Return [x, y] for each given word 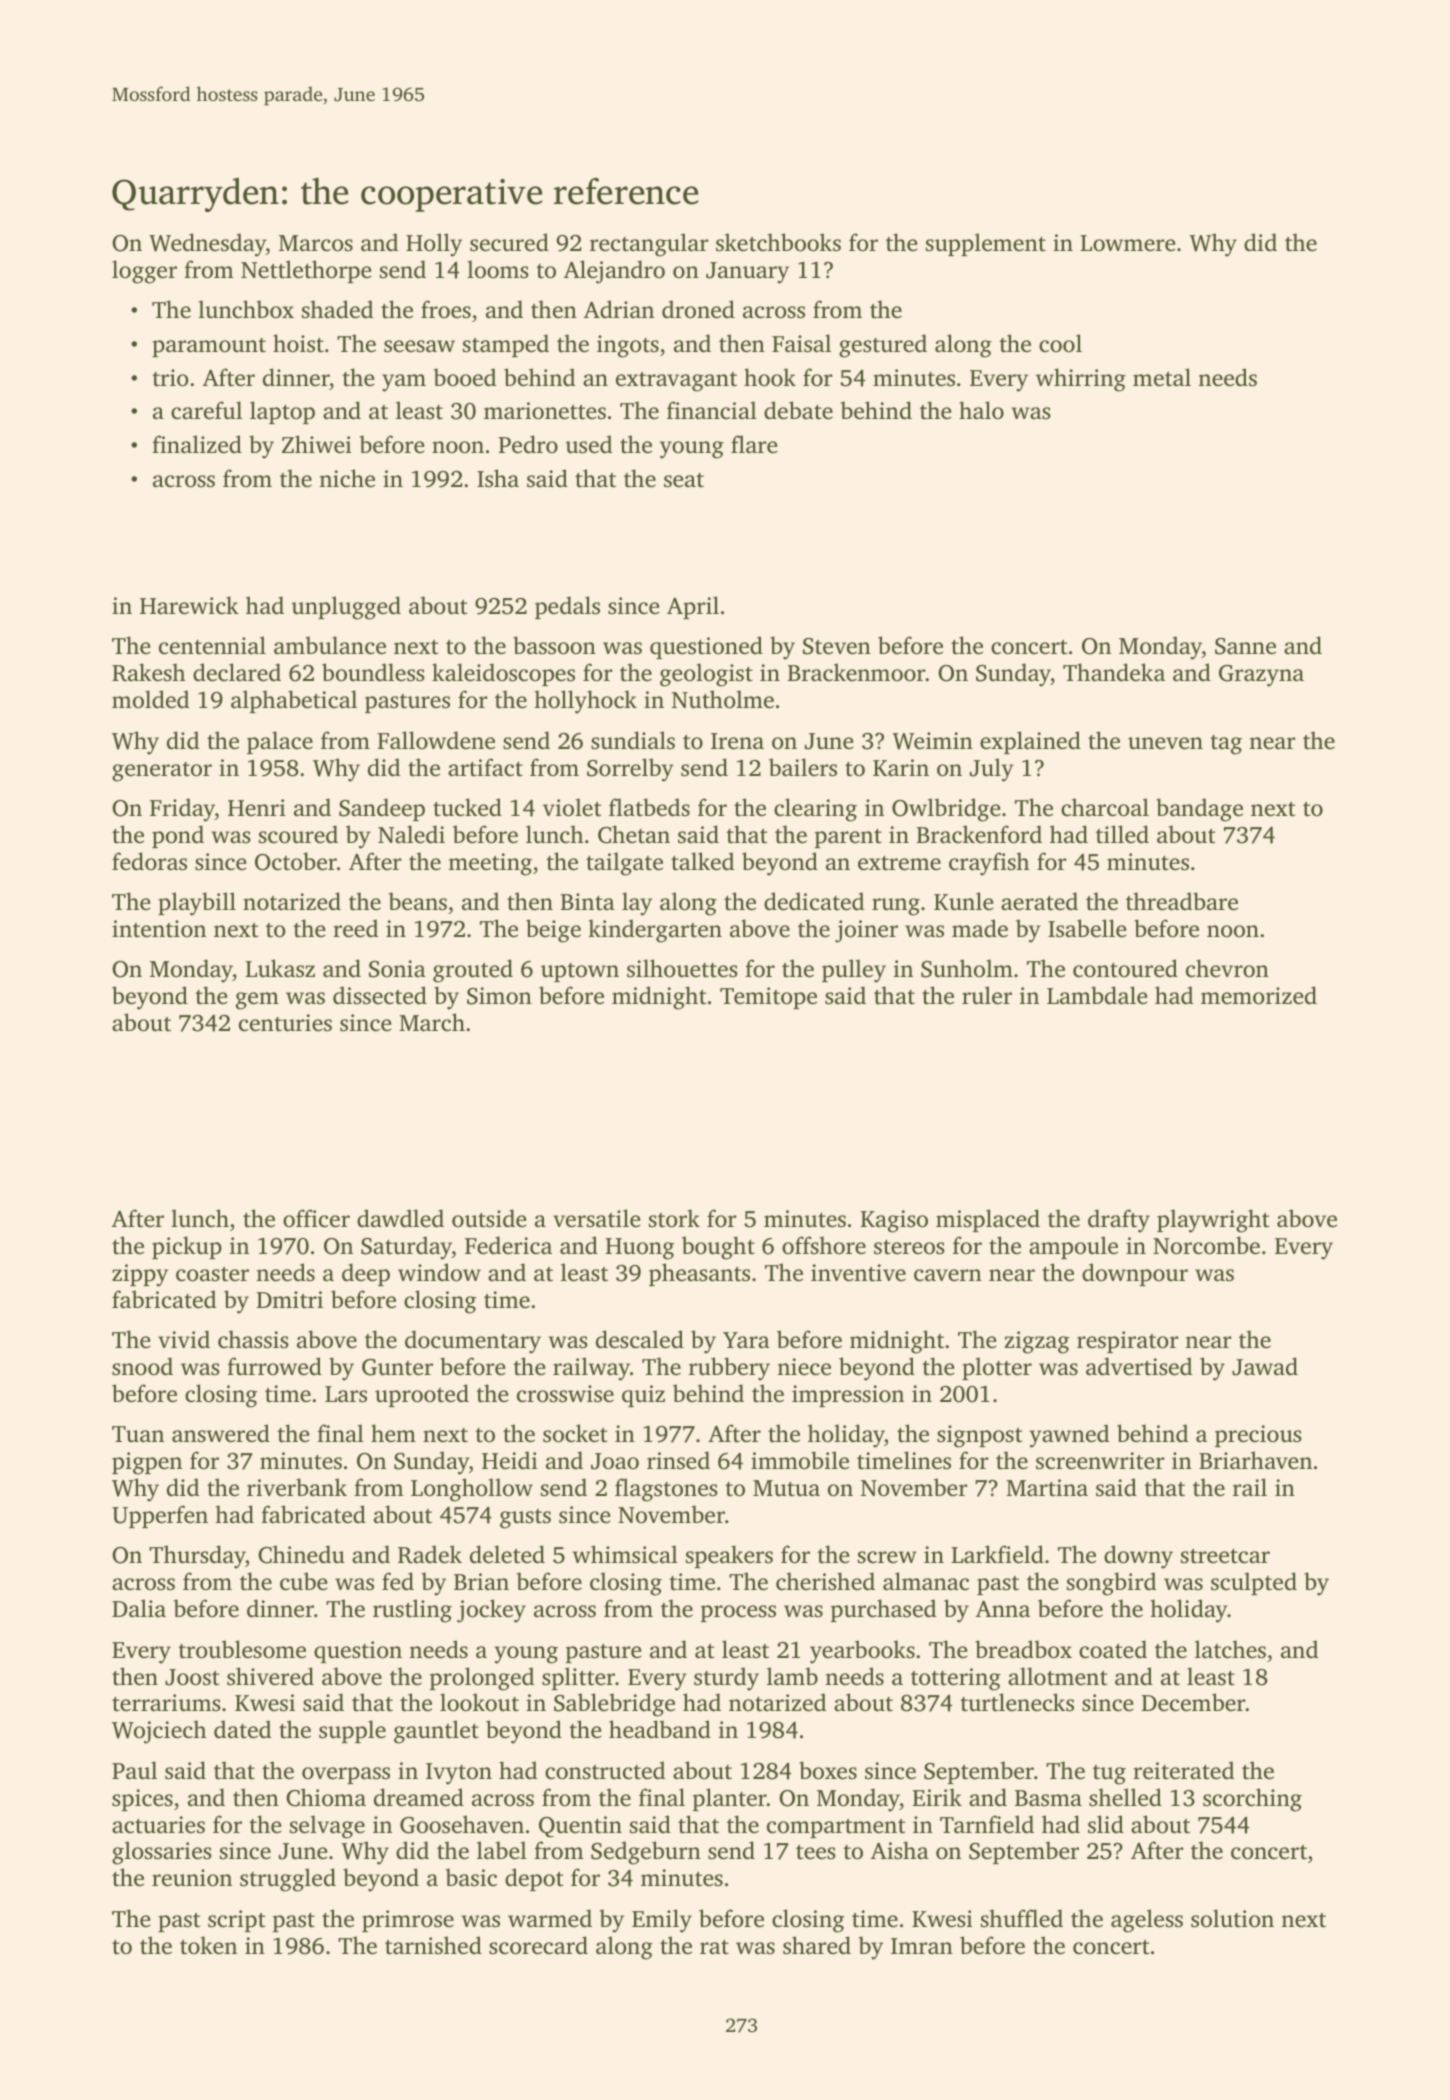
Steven [837, 646]
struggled [288, 1880]
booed [465, 377]
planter [730, 1799]
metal [1162, 377]
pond [178, 836]
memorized [1259, 995]
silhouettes [682, 968]
